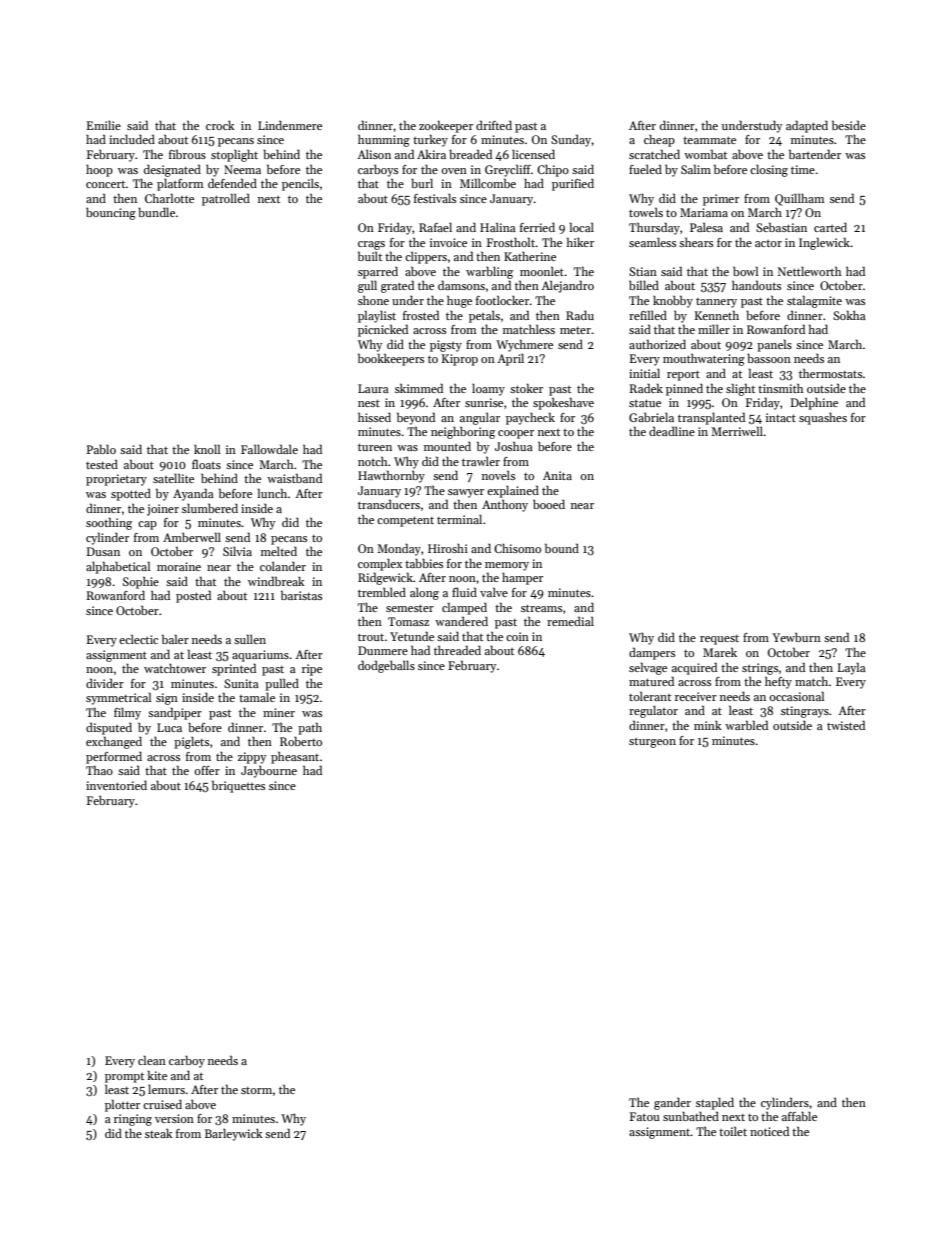 This screenshot has height=1233, width=952. What do you see at coordinates (283, 566) in the screenshot?
I see `colander` at bounding box center [283, 566].
